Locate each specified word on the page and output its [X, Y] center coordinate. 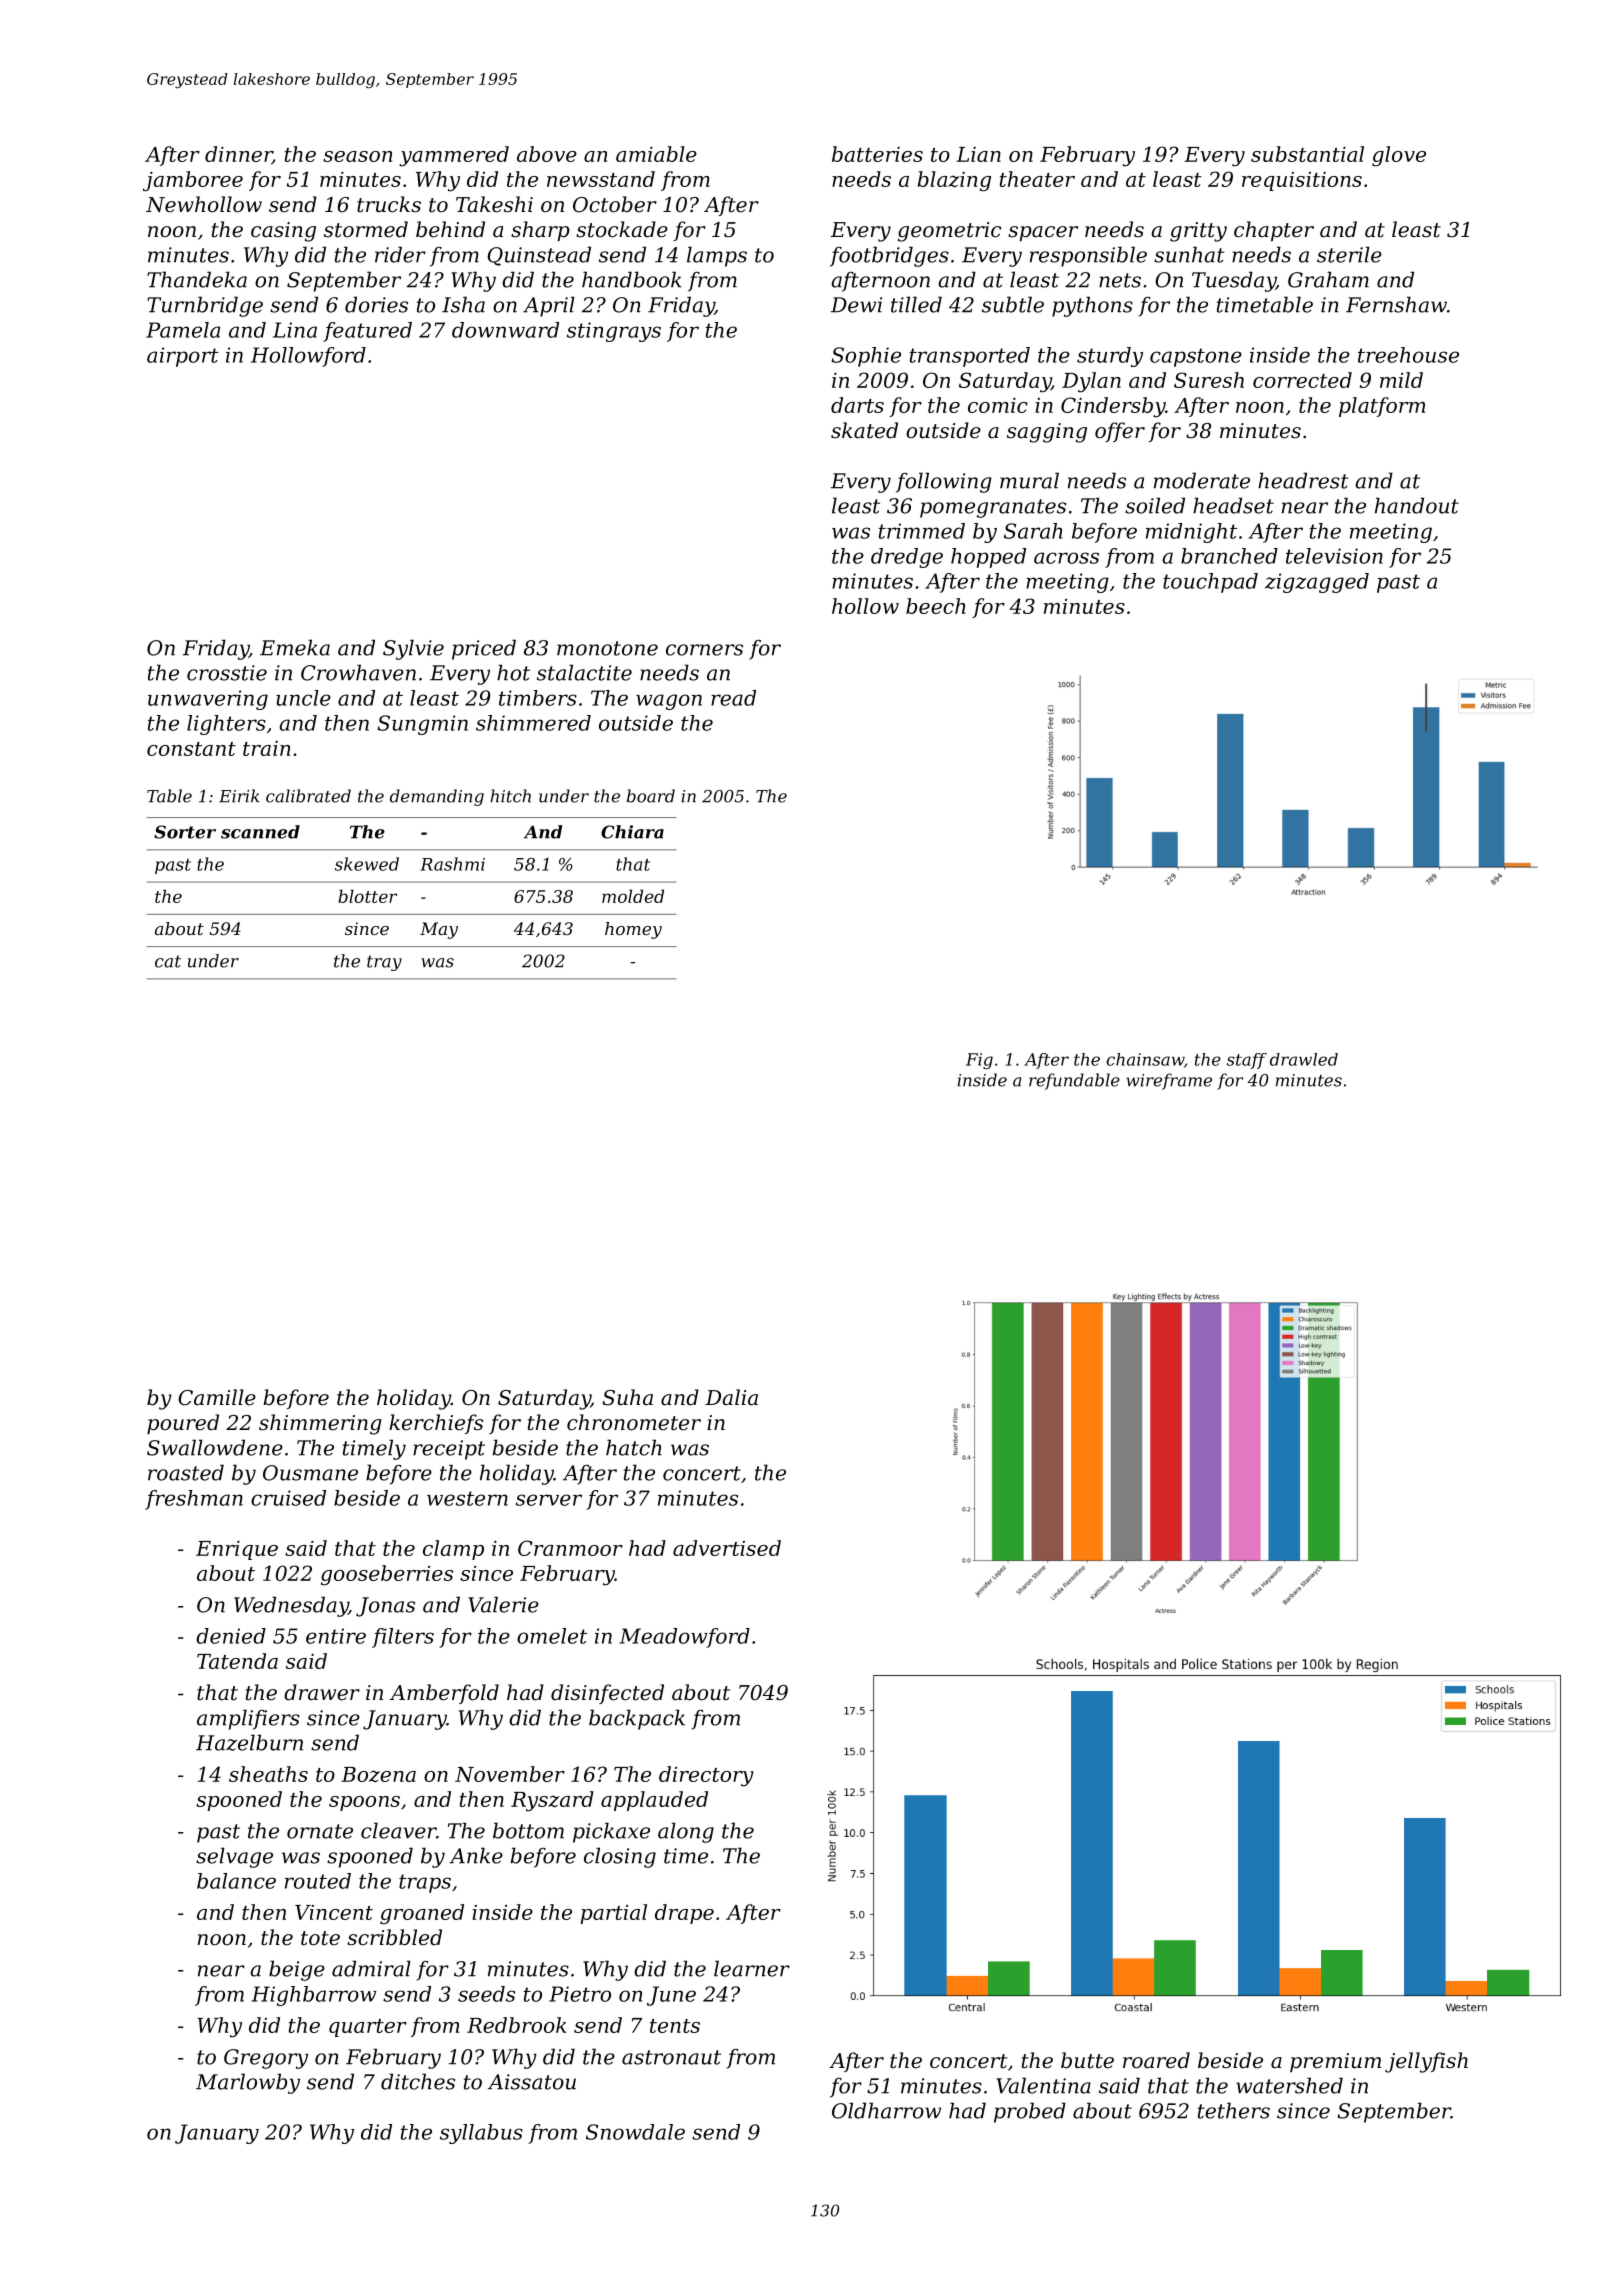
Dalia [731, 1397]
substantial [1307, 154]
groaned [422, 1914]
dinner [238, 155]
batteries [877, 154]
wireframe [1169, 1081]
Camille [217, 1397]
